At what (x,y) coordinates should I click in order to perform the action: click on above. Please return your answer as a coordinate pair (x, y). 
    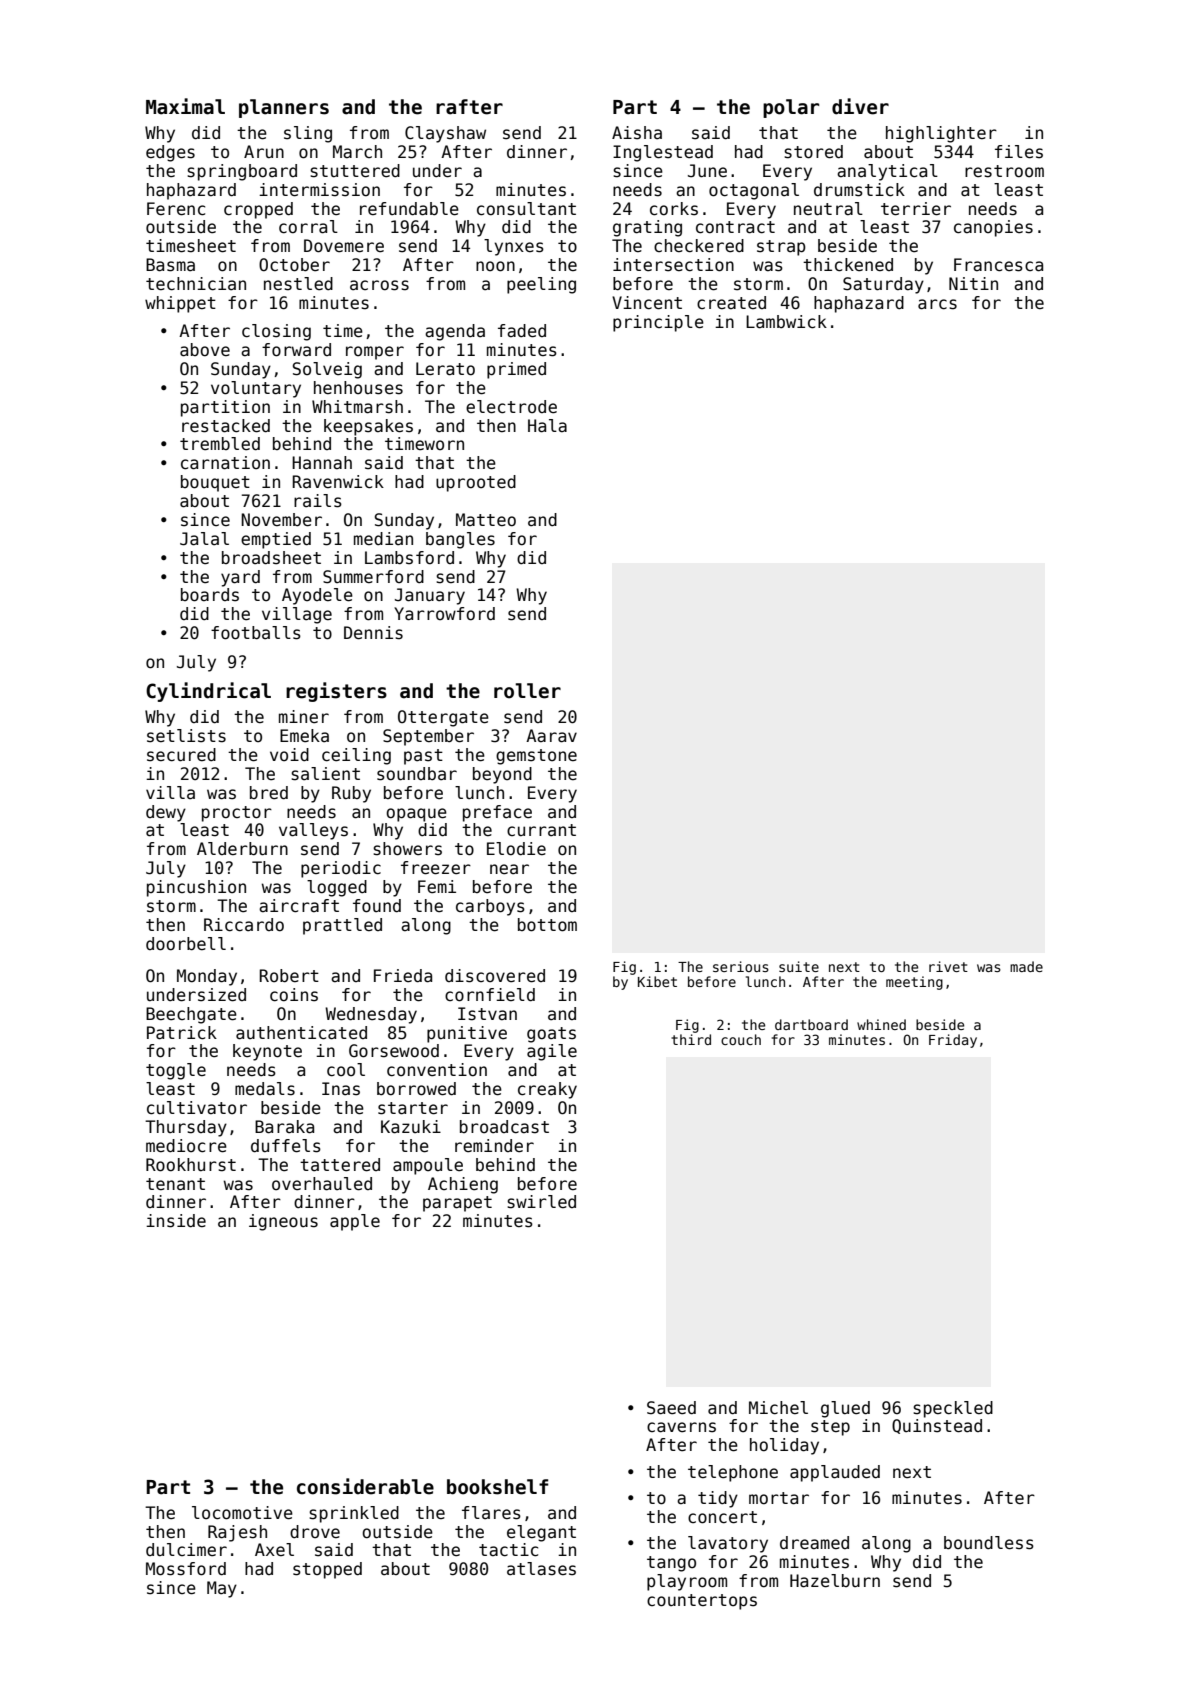
    Looking at the image, I should click on (205, 350).
